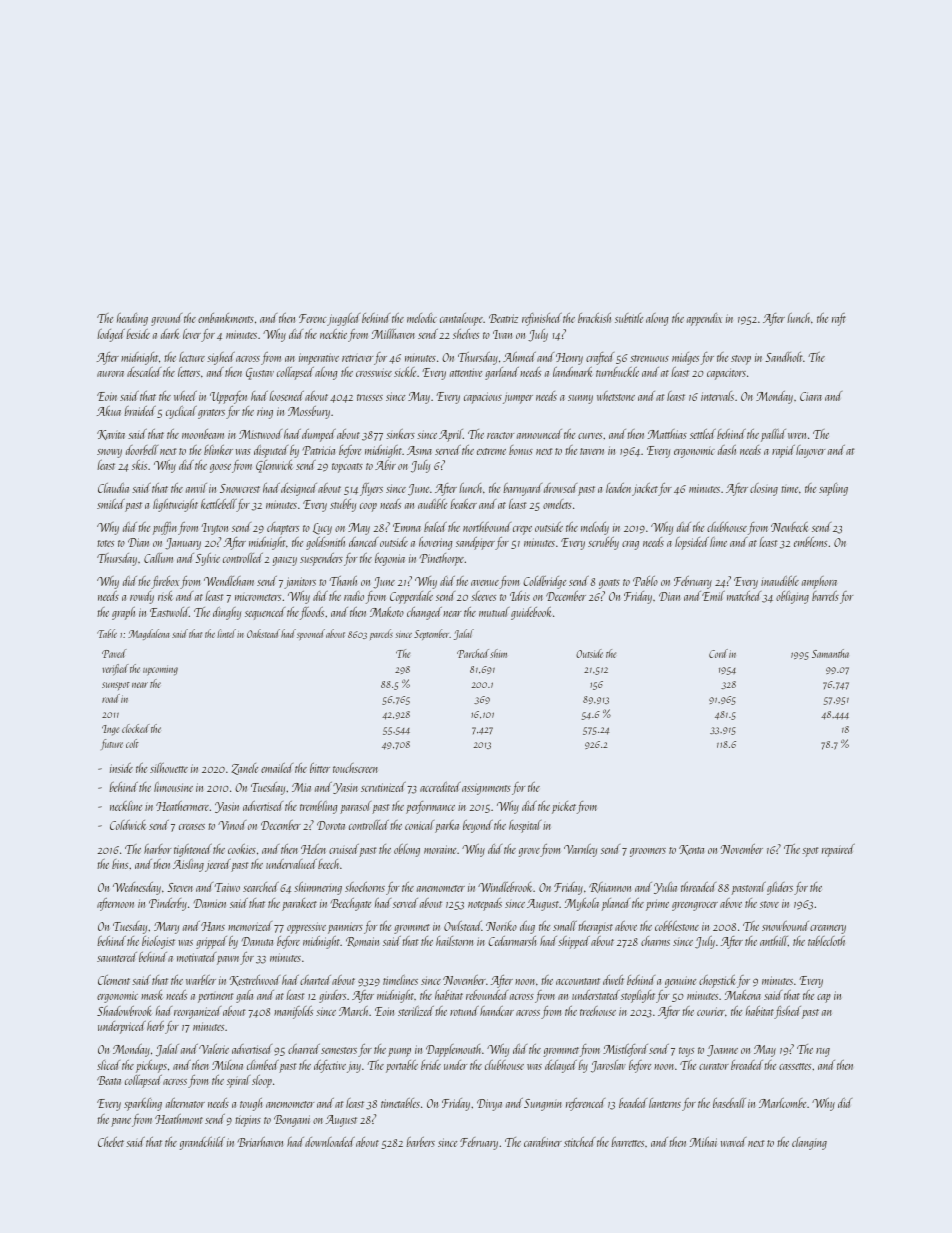  Describe the element at coordinates (365, 887) in the screenshot. I see `shoehorns` at that location.
